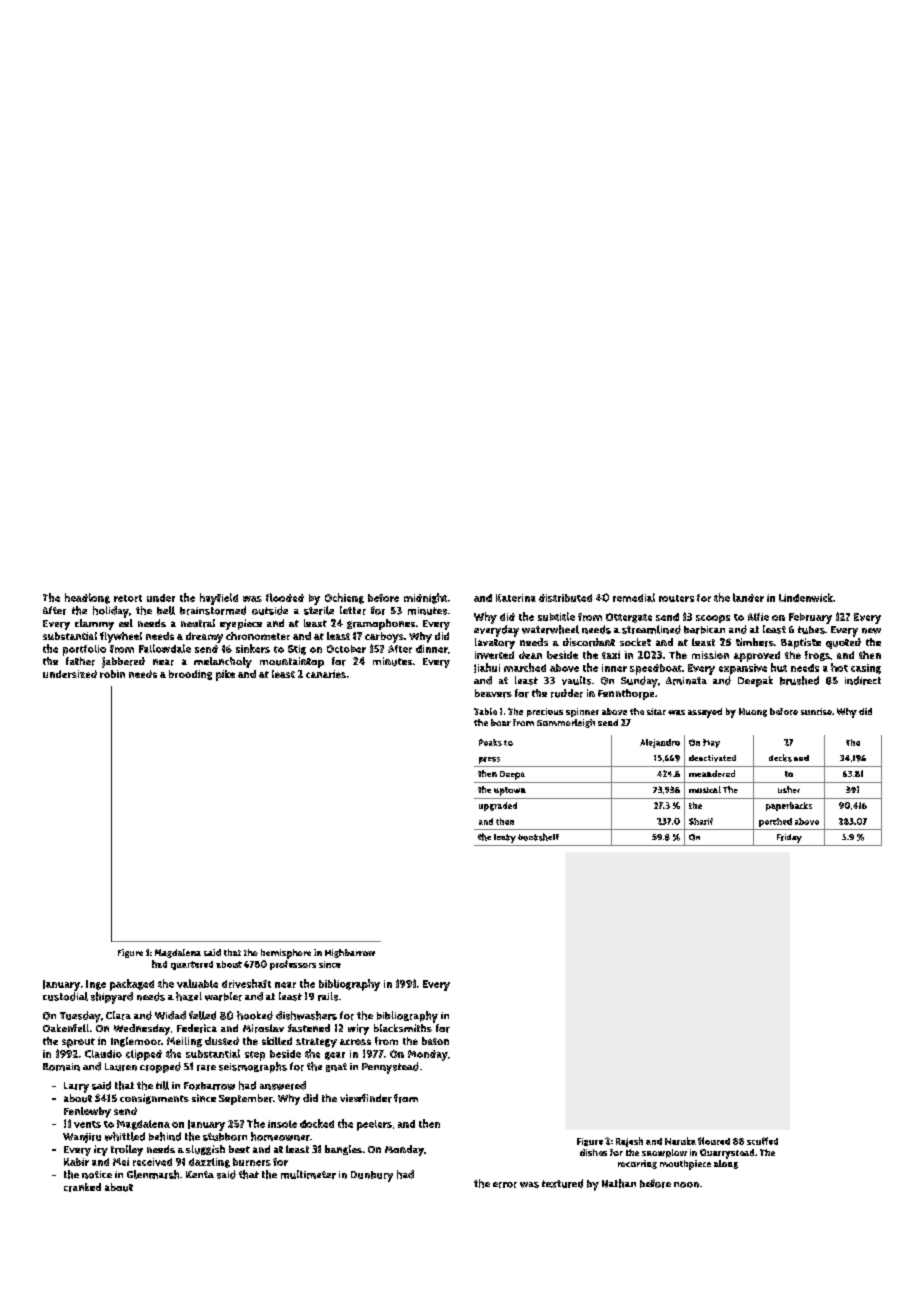 This image has width=924, height=1308. What do you see at coordinates (619, 1183) in the image?
I see `Nathan` at bounding box center [619, 1183].
